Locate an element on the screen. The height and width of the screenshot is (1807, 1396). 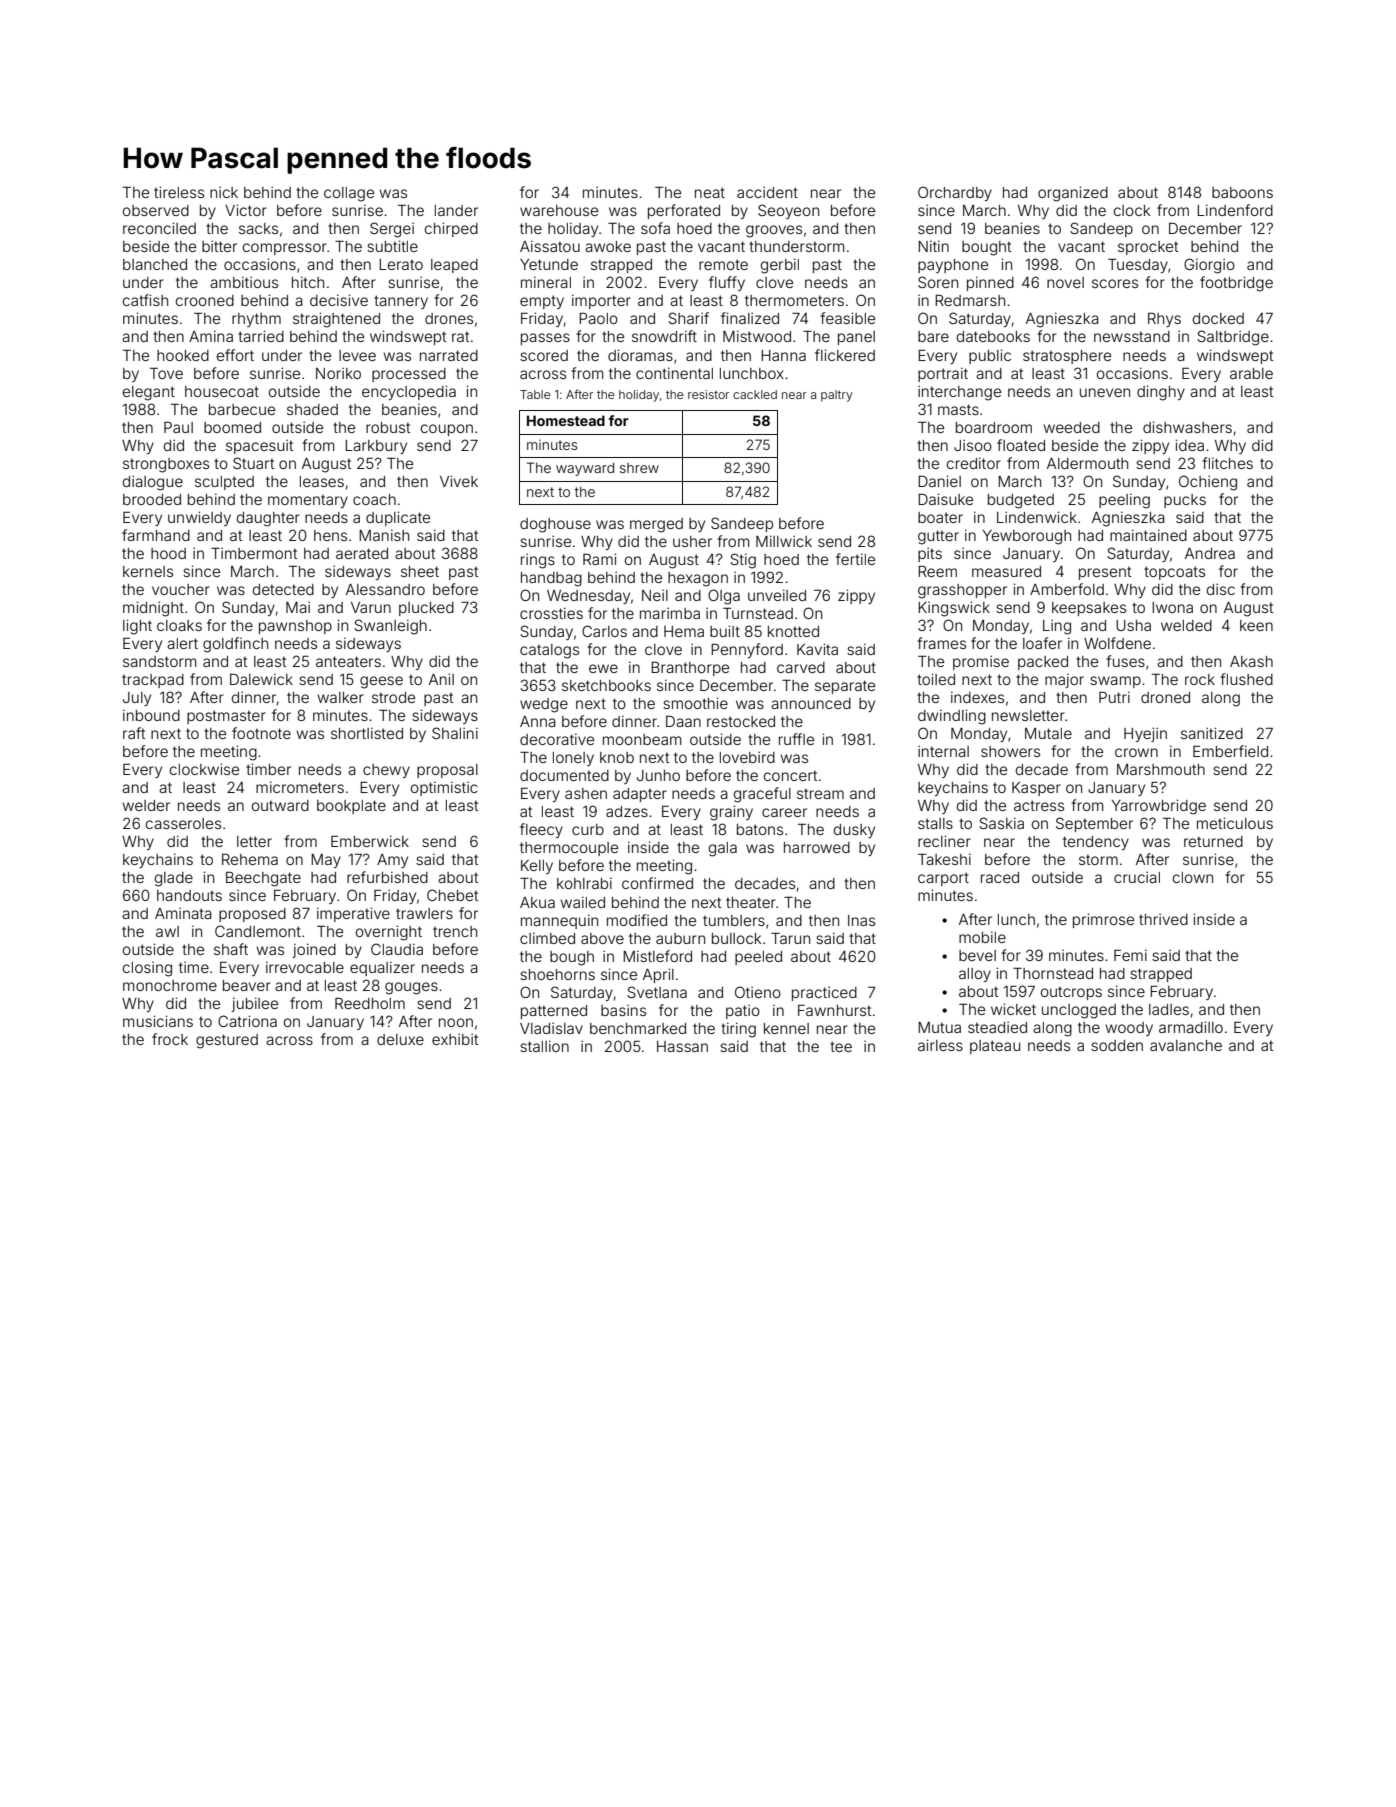
tee is located at coordinates (841, 1046).
